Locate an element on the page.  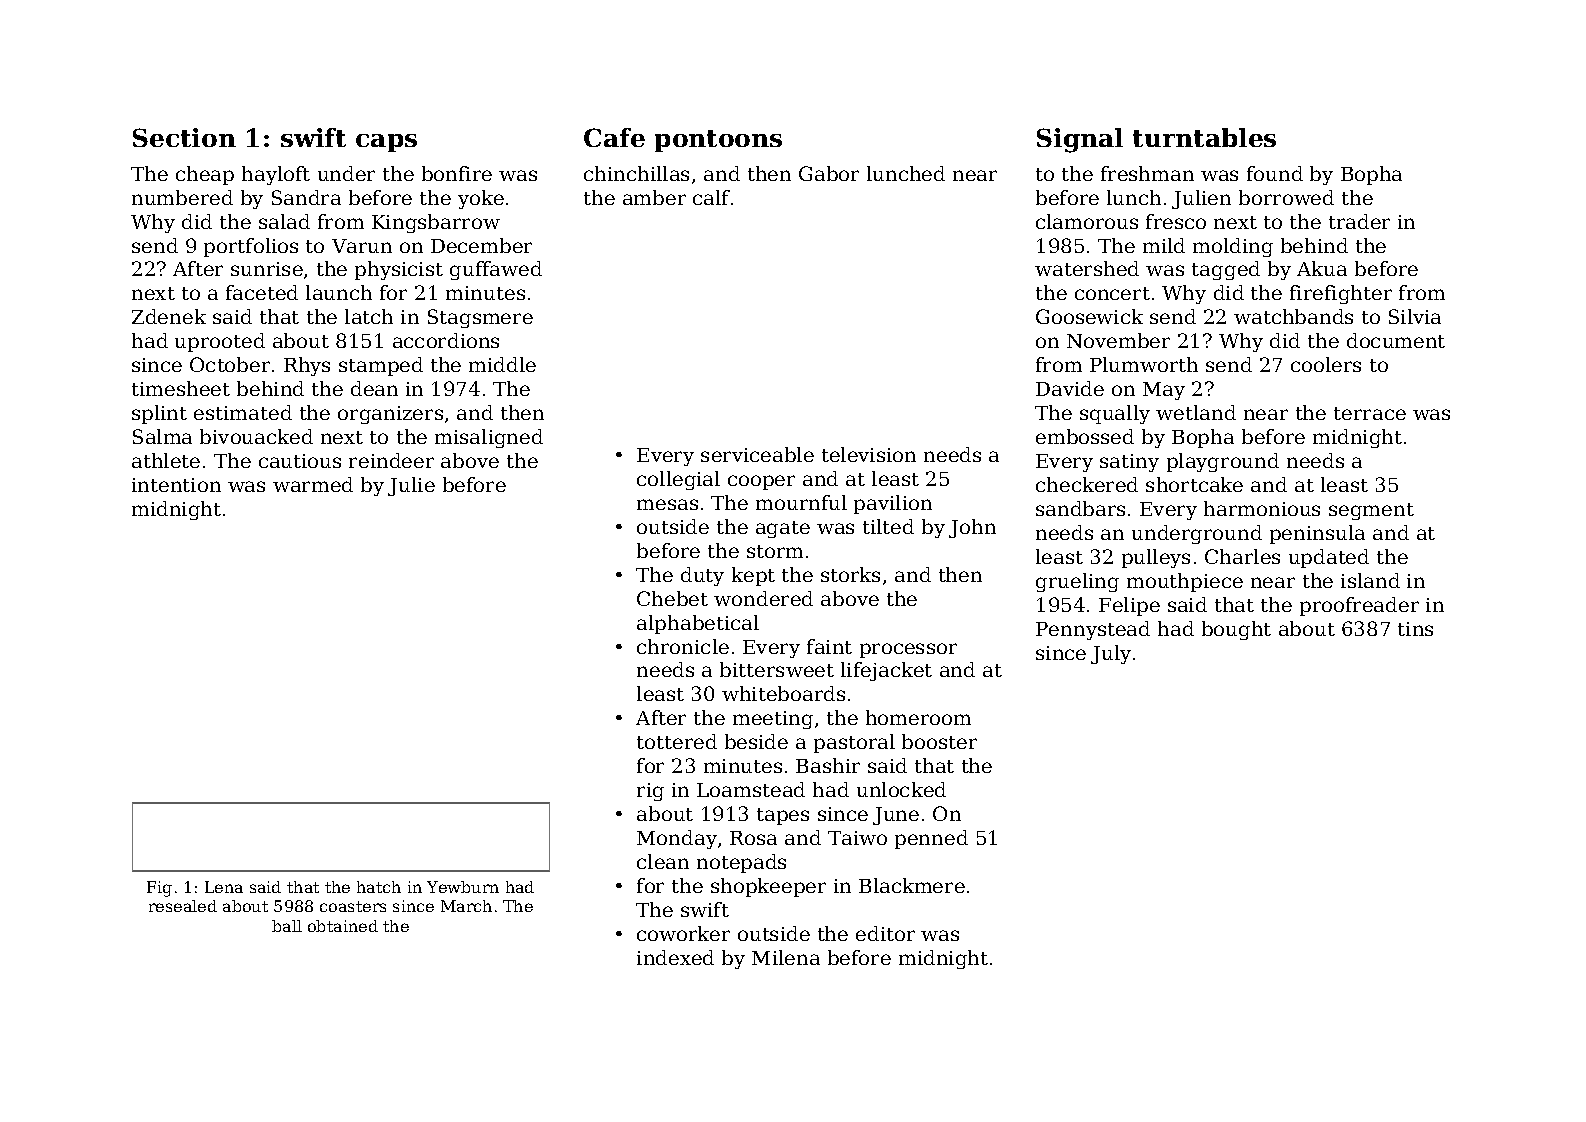
found is located at coordinates (1275, 173).
